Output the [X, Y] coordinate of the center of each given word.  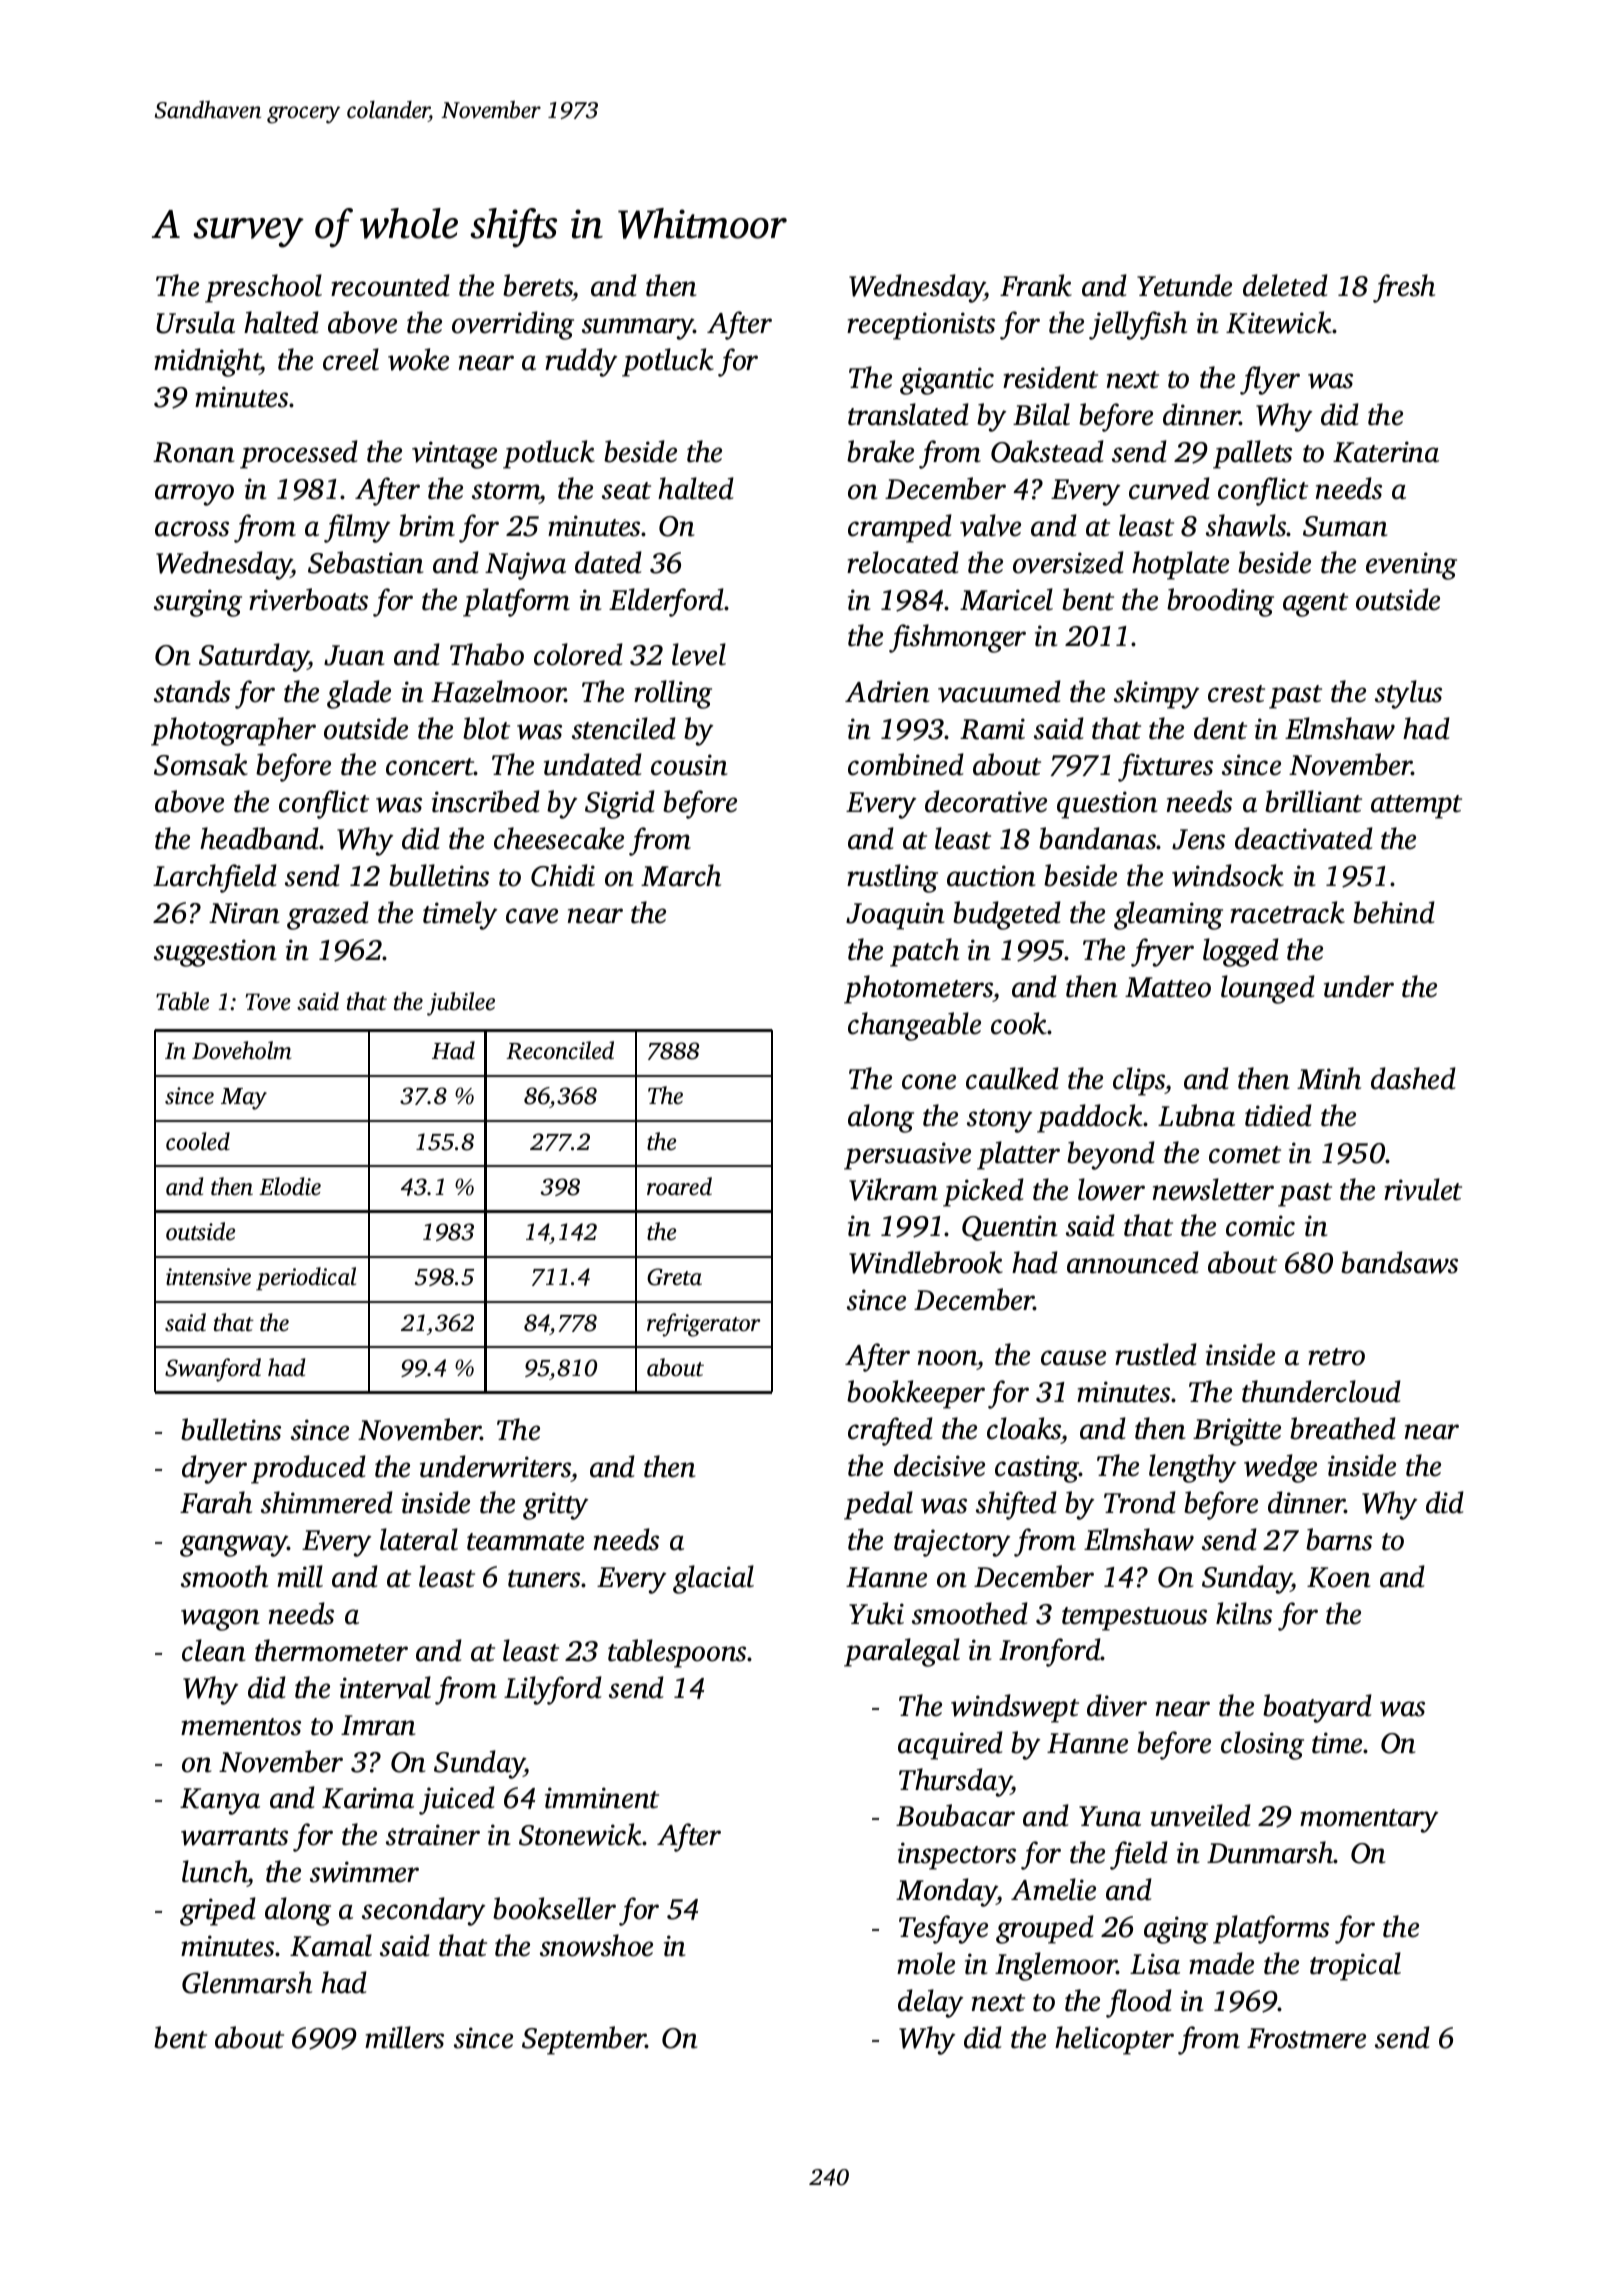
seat [626, 491]
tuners [545, 1579]
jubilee [461, 1004]
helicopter [1114, 2040]
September [584, 2040]
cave [532, 916]
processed [299, 454]
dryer [214, 1469]
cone [929, 1082]
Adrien [887, 691]
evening [1411, 566]
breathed [1343, 1428]
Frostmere [1306, 2038]
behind [1394, 912]
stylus [1408, 694]
